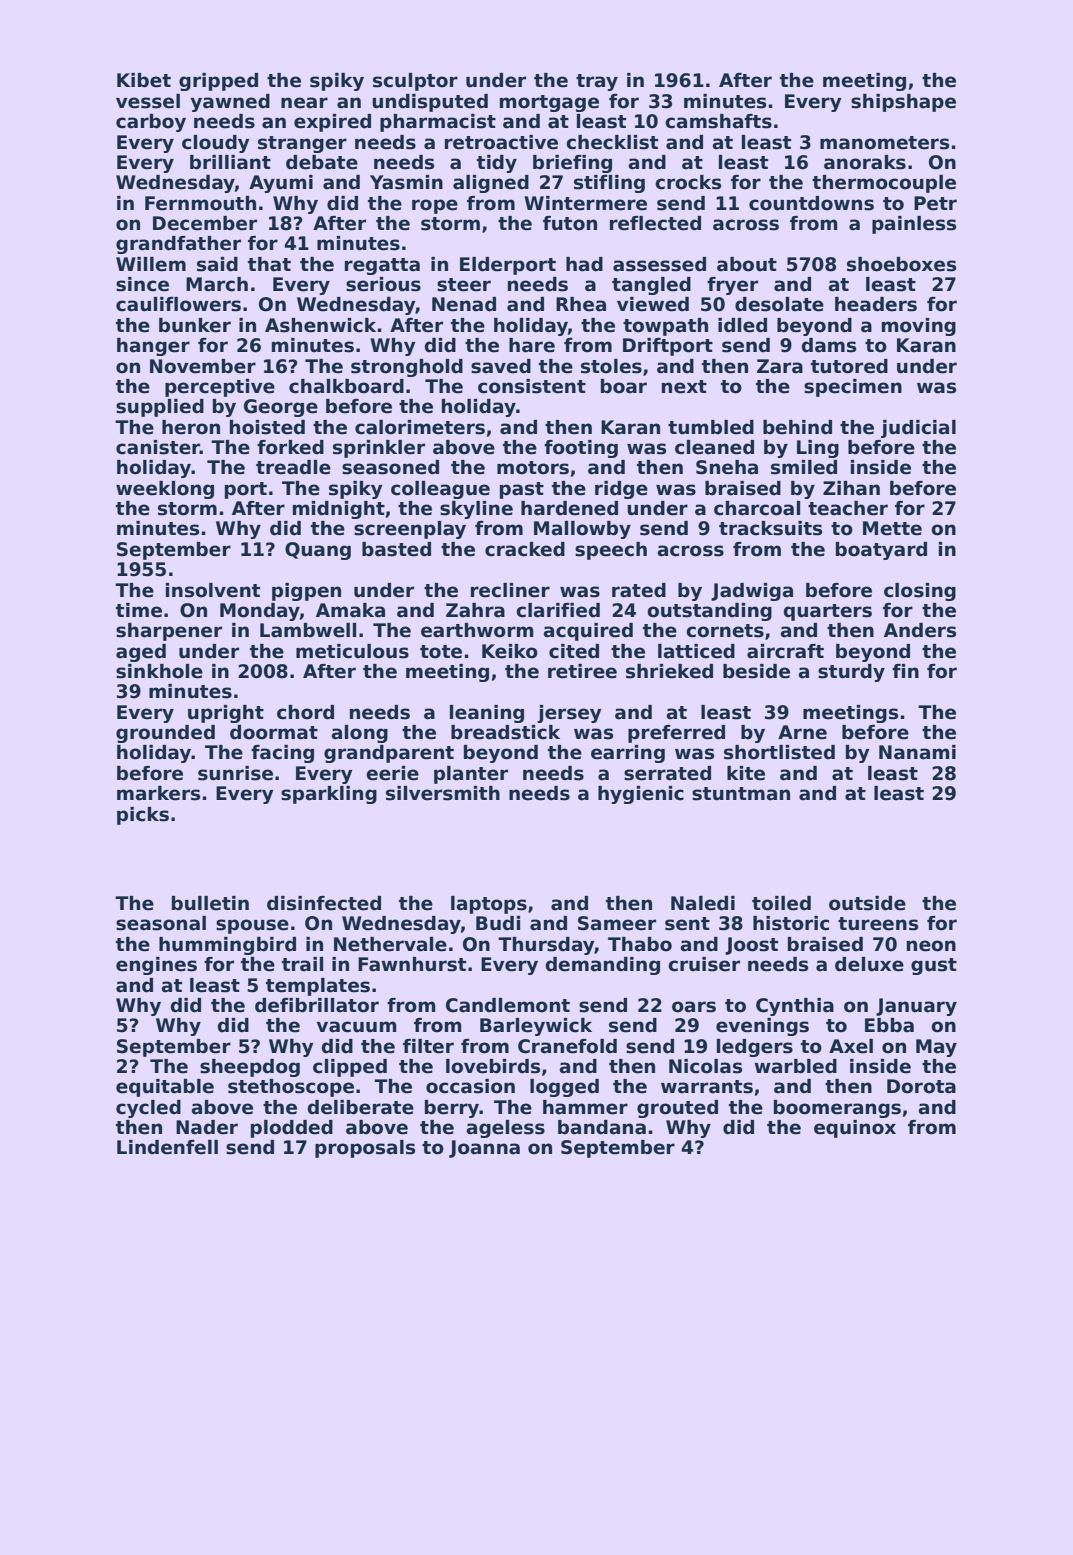  Describe the element at coordinates (281, 184) in the document. I see `Ayumi` at that location.
